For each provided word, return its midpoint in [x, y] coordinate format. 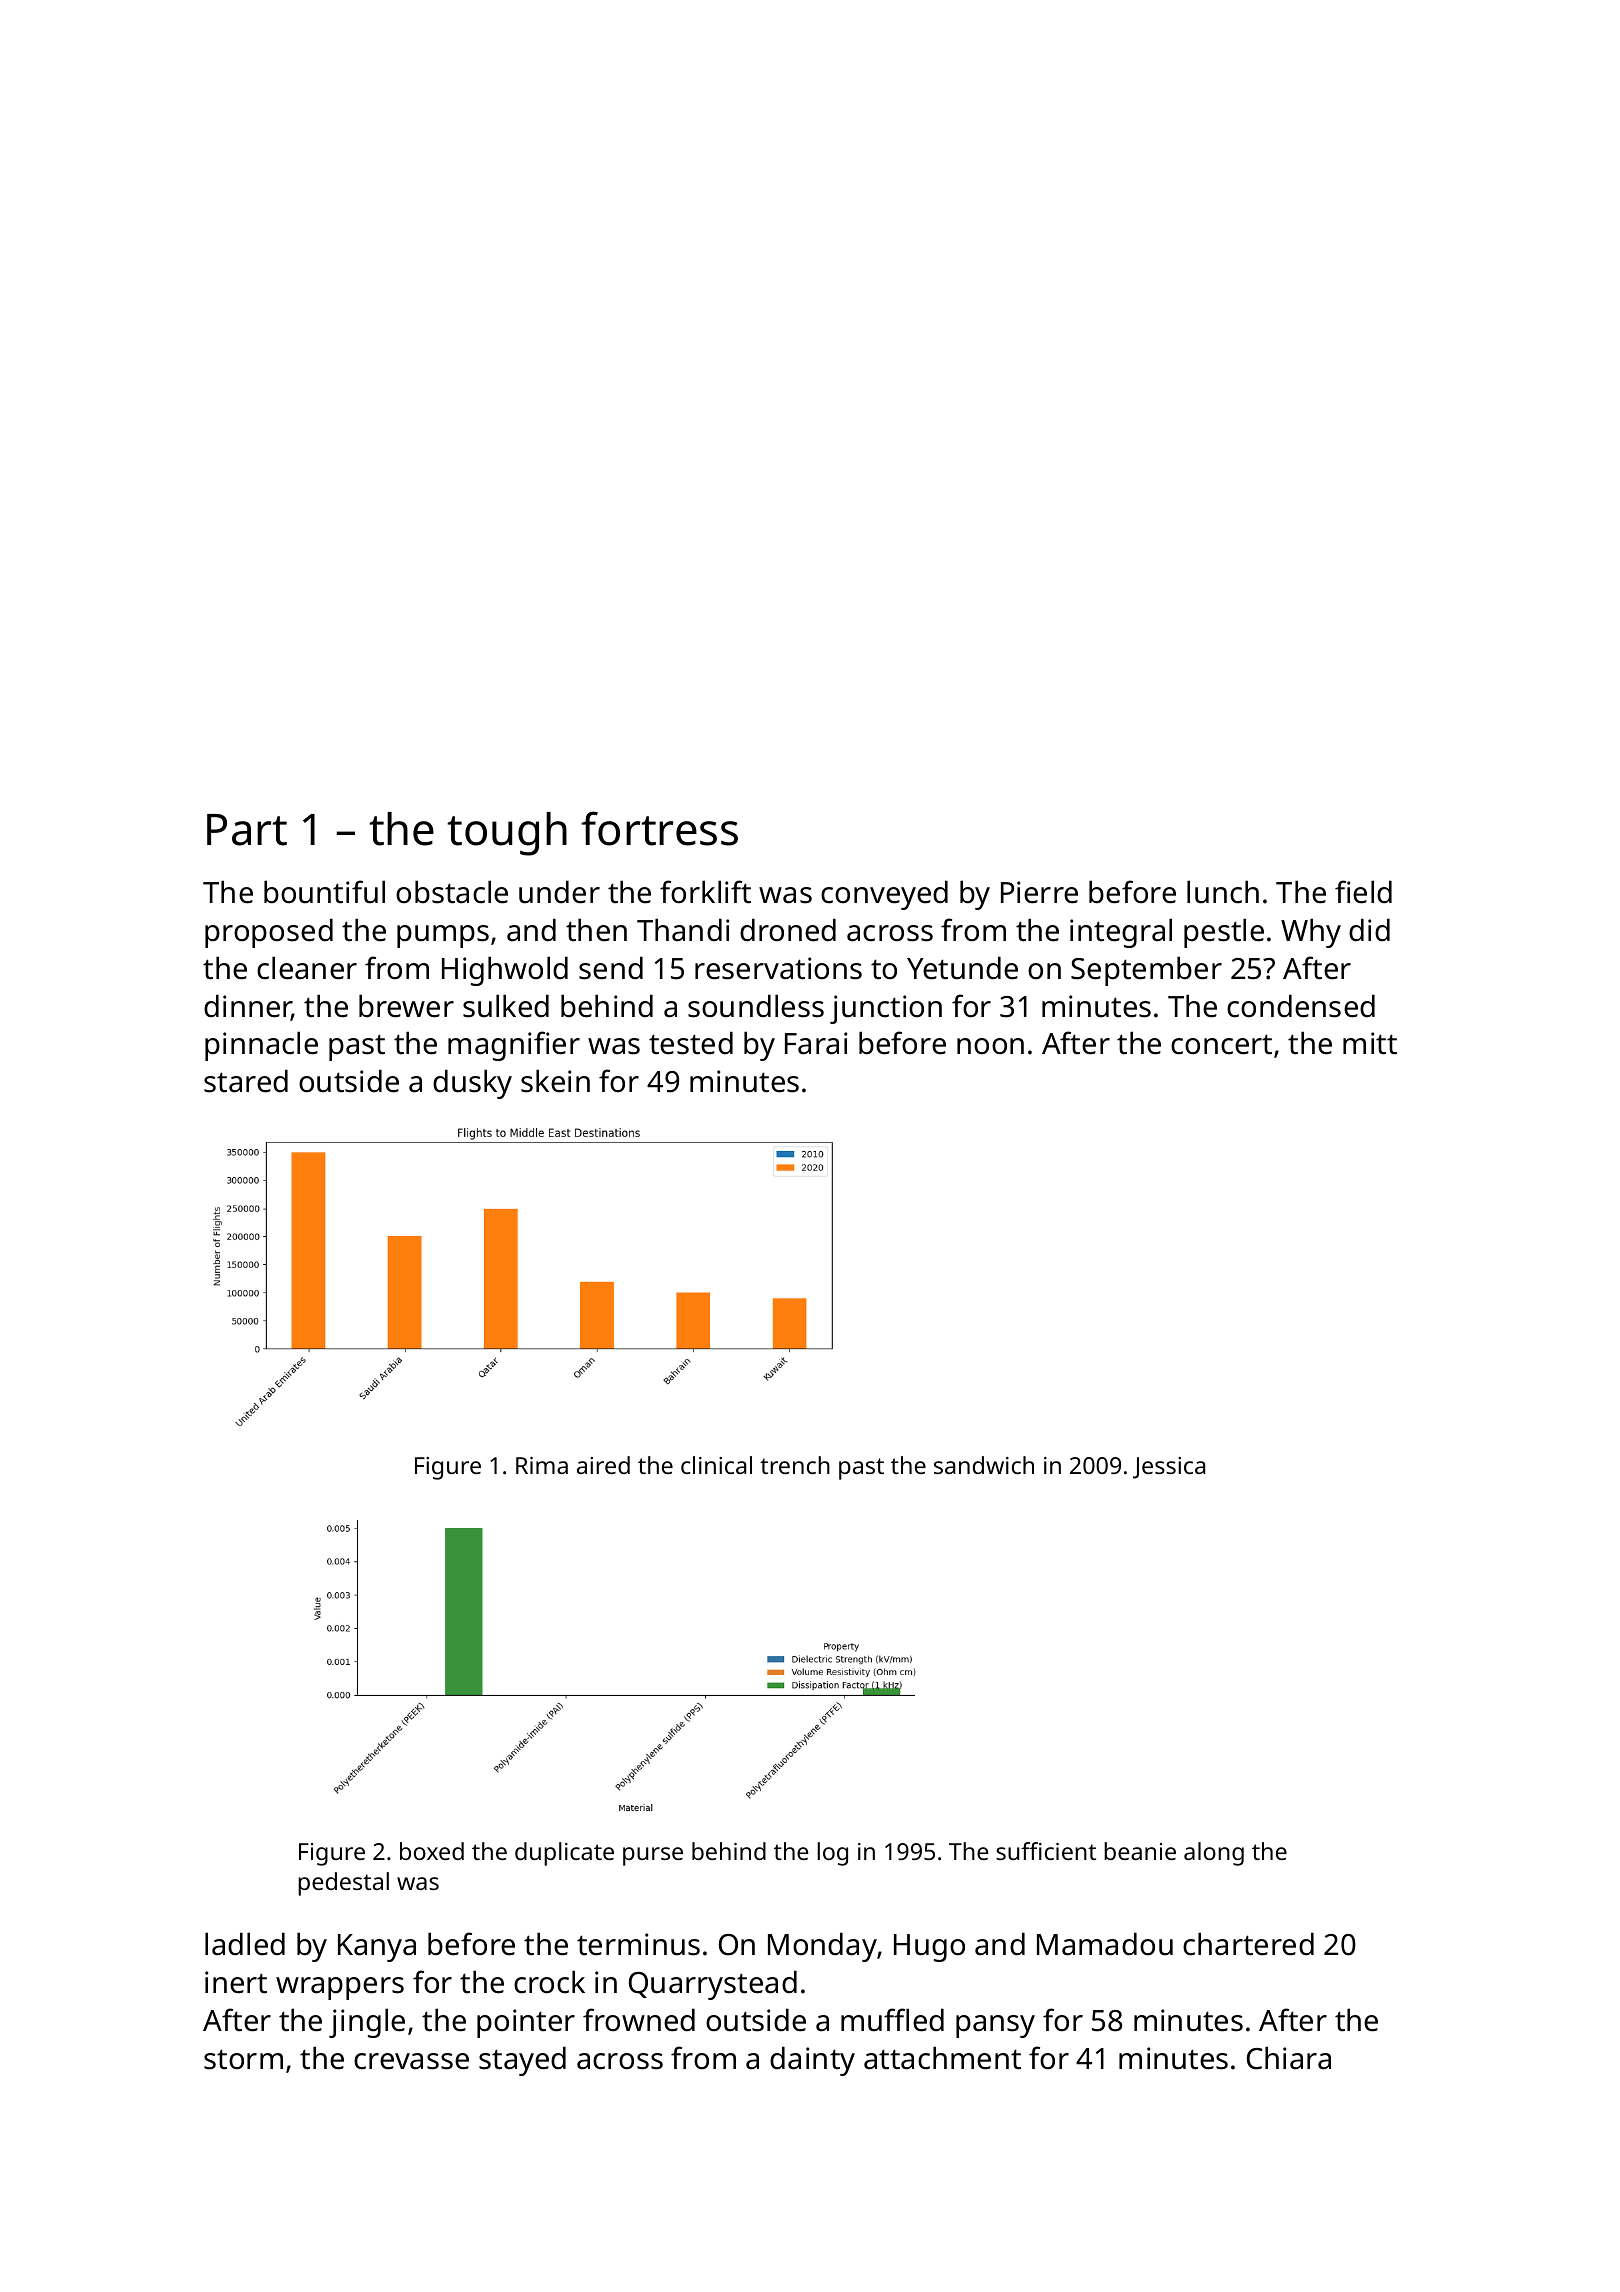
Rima [542, 1465]
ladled [245, 1944]
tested [691, 1043]
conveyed [884, 895]
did [1369, 930]
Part [247, 830]
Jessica [1169, 1468]
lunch [1223, 892]
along [1214, 1854]
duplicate [564, 1854]
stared [246, 1081]
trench [795, 1465]
